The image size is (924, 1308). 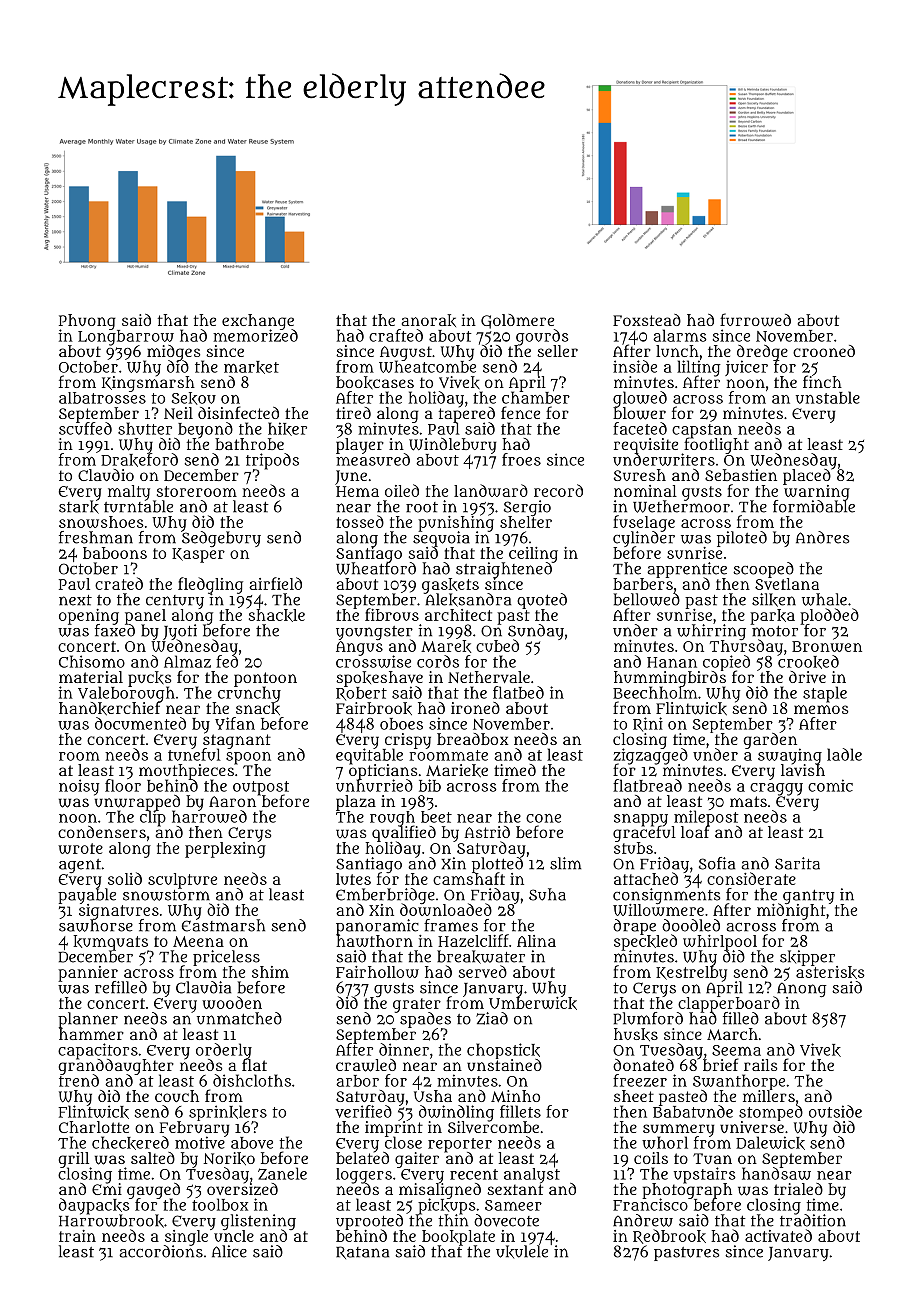 I want to click on Astrid, so click(x=487, y=832).
